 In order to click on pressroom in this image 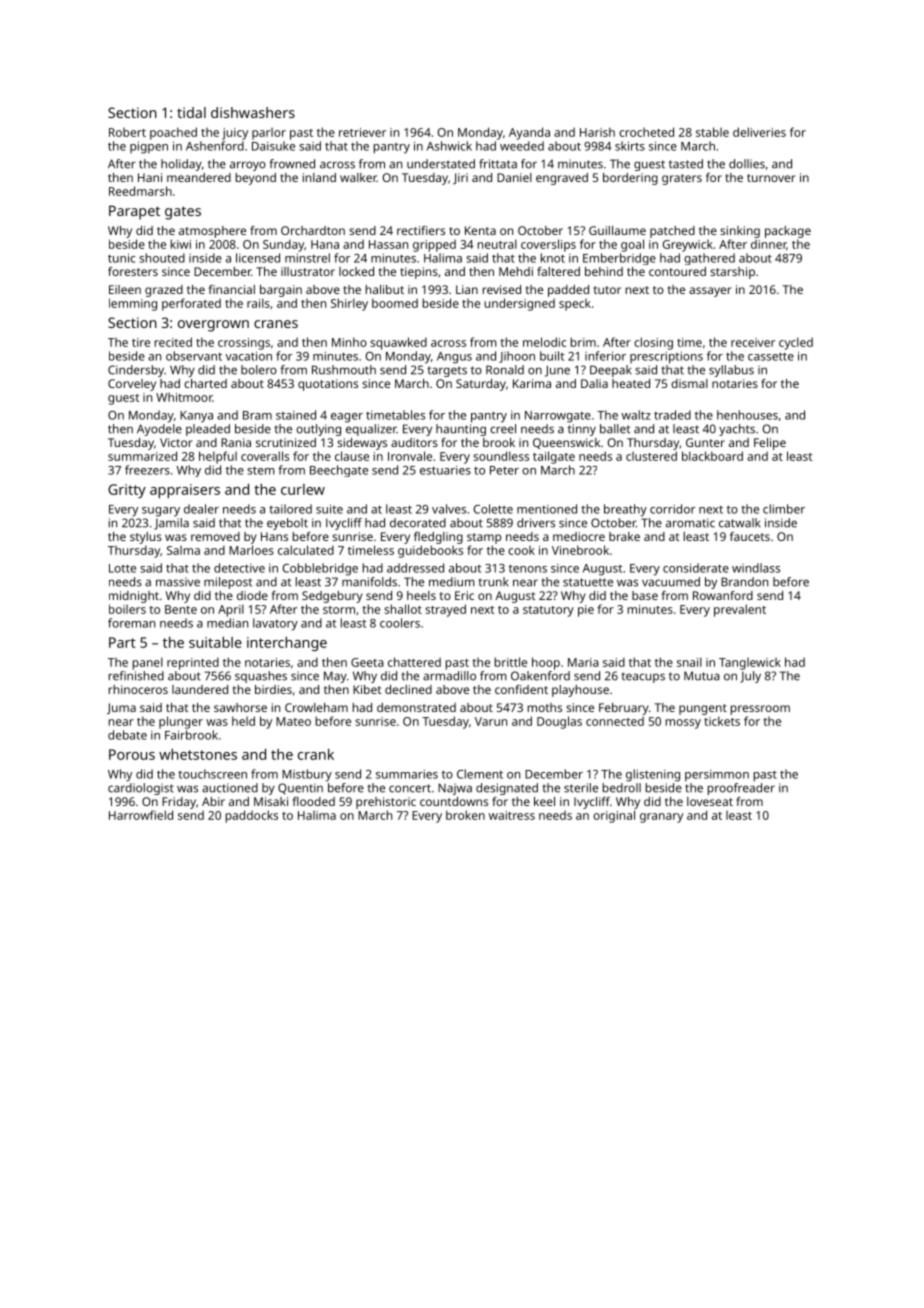, I will do `click(760, 710)`.
